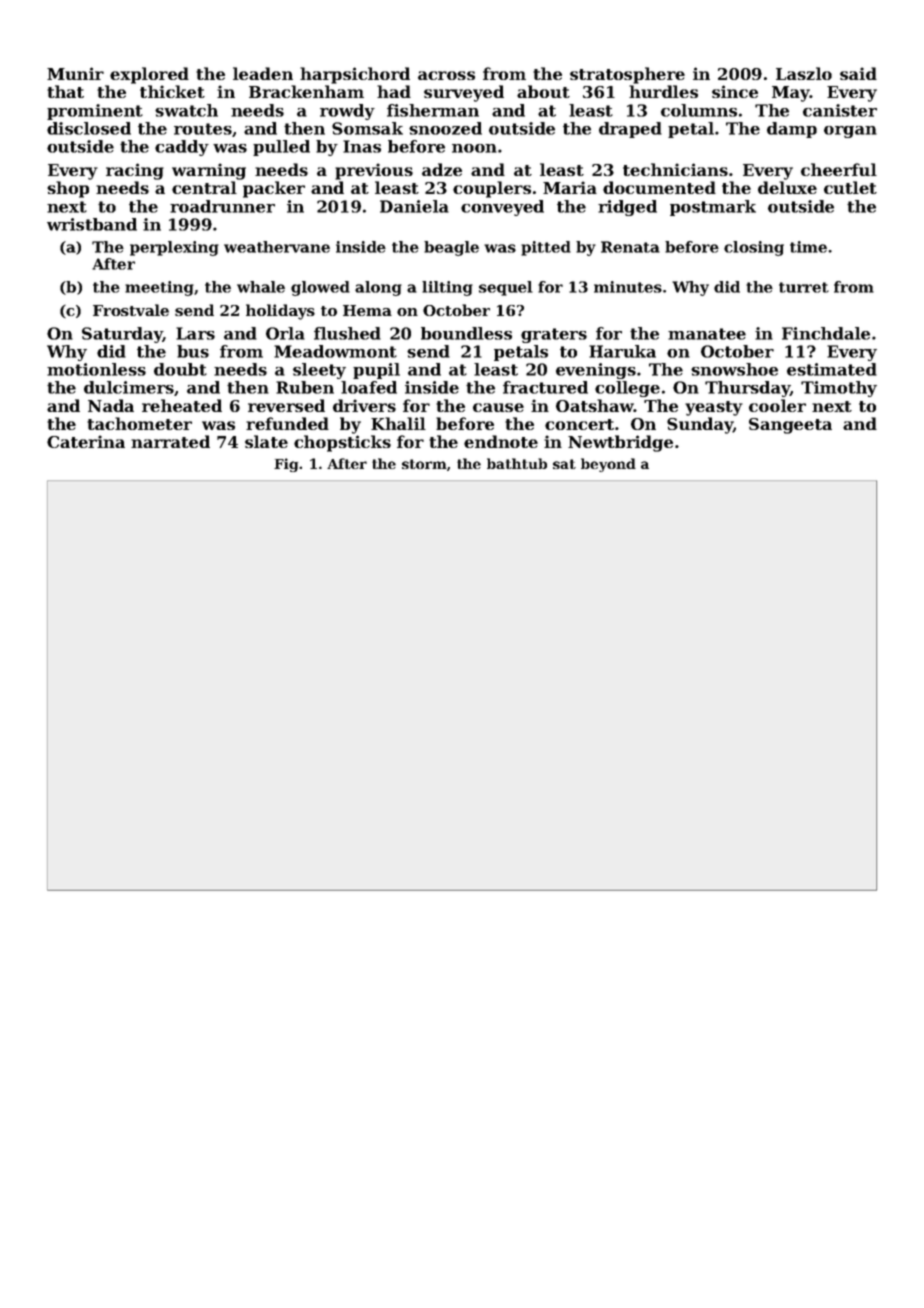 The image size is (924, 1308). Describe the element at coordinates (627, 75) in the screenshot. I see `stratosphere` at that location.
